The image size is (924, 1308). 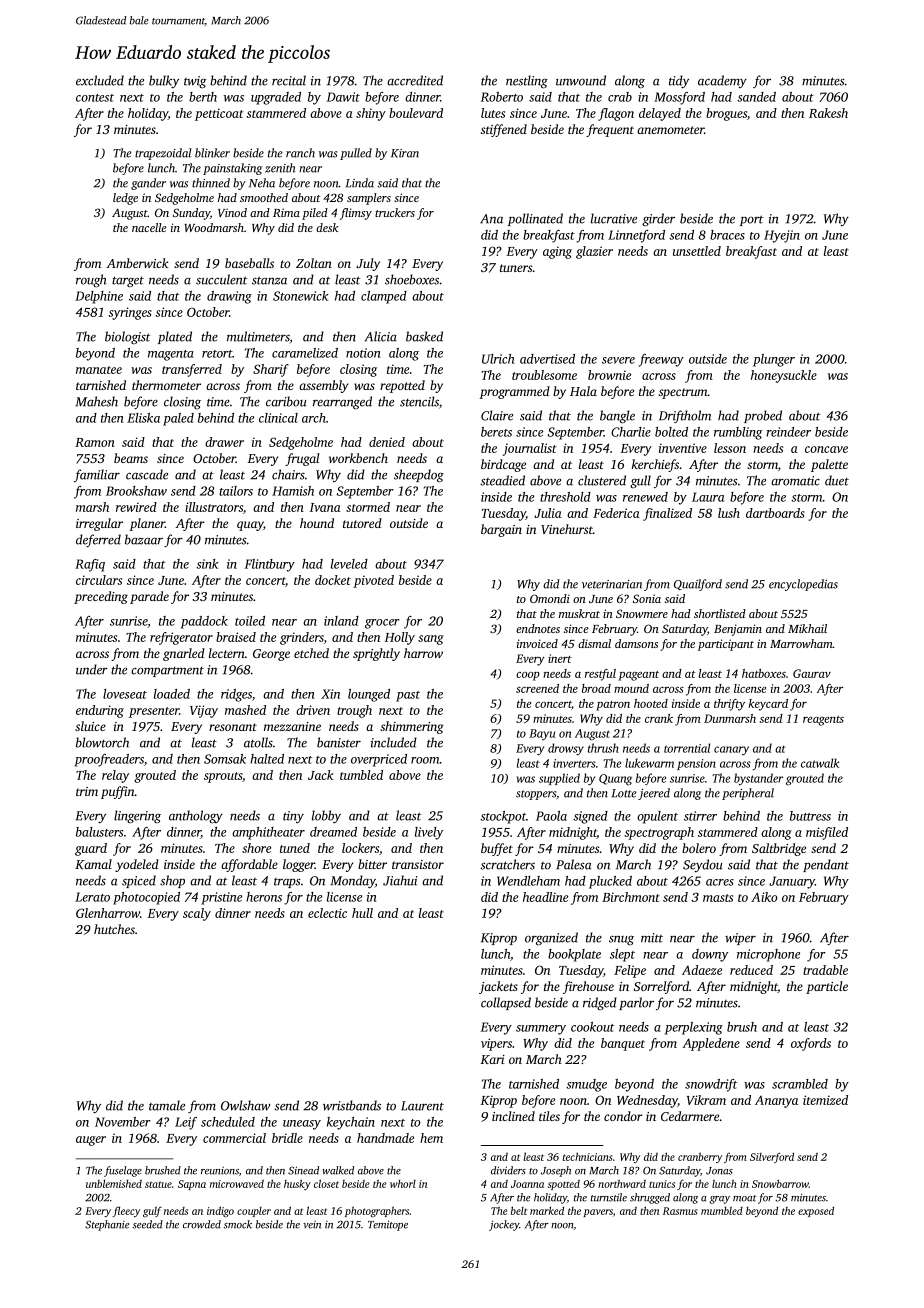 What do you see at coordinates (125, 199) in the document?
I see `ledge` at bounding box center [125, 199].
